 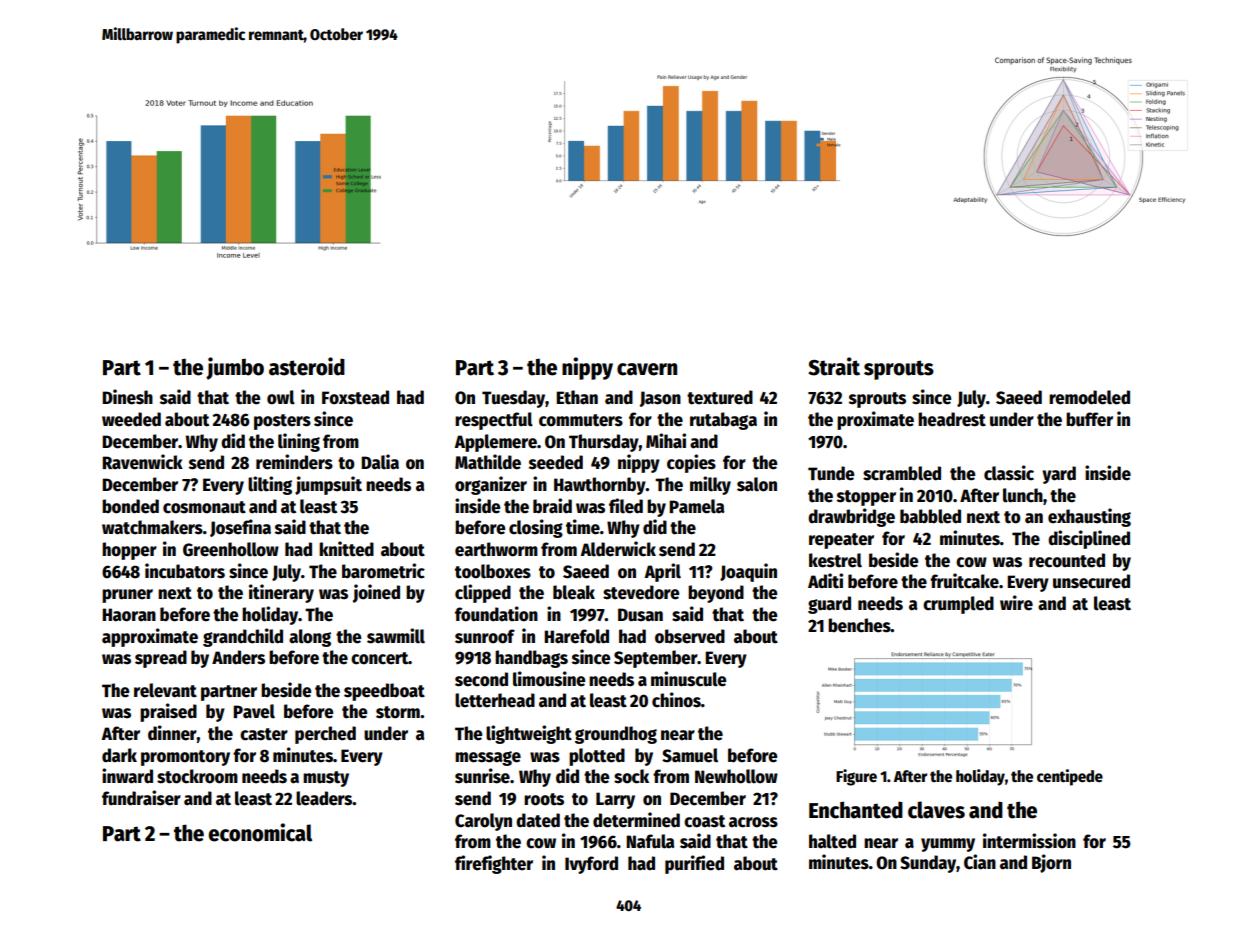 What do you see at coordinates (856, 777) in the screenshot?
I see `Figure` at bounding box center [856, 777].
